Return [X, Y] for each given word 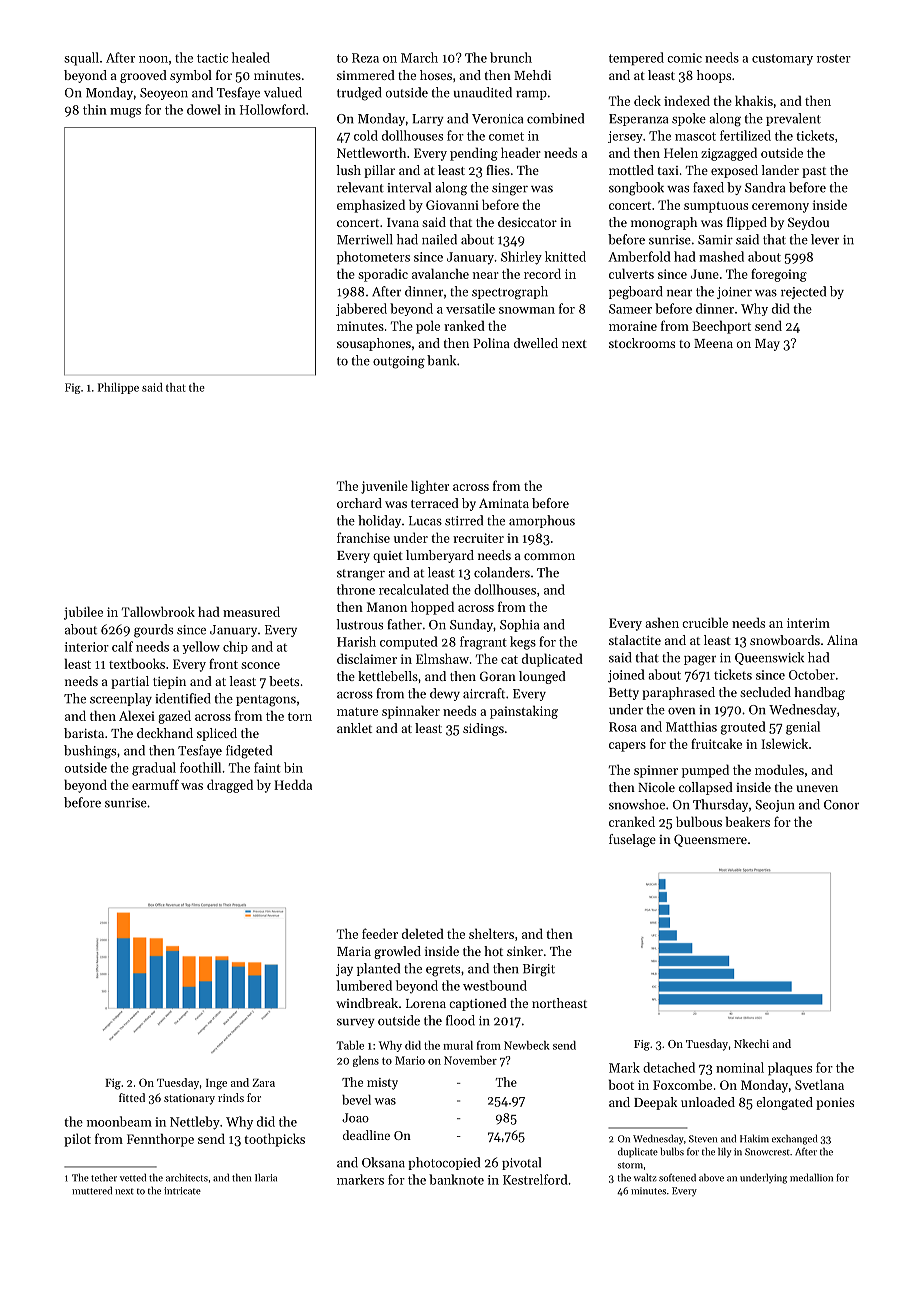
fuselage [632, 840]
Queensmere [710, 840]
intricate [182, 1191]
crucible [705, 622]
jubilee [83, 613]
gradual [154, 769]
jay [344, 970]
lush [348, 170]
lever [825, 239]
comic [684, 58]
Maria [354, 951]
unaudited [483, 92]
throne [356, 589]
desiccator [527, 222]
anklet [354, 728]
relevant [360, 187]
